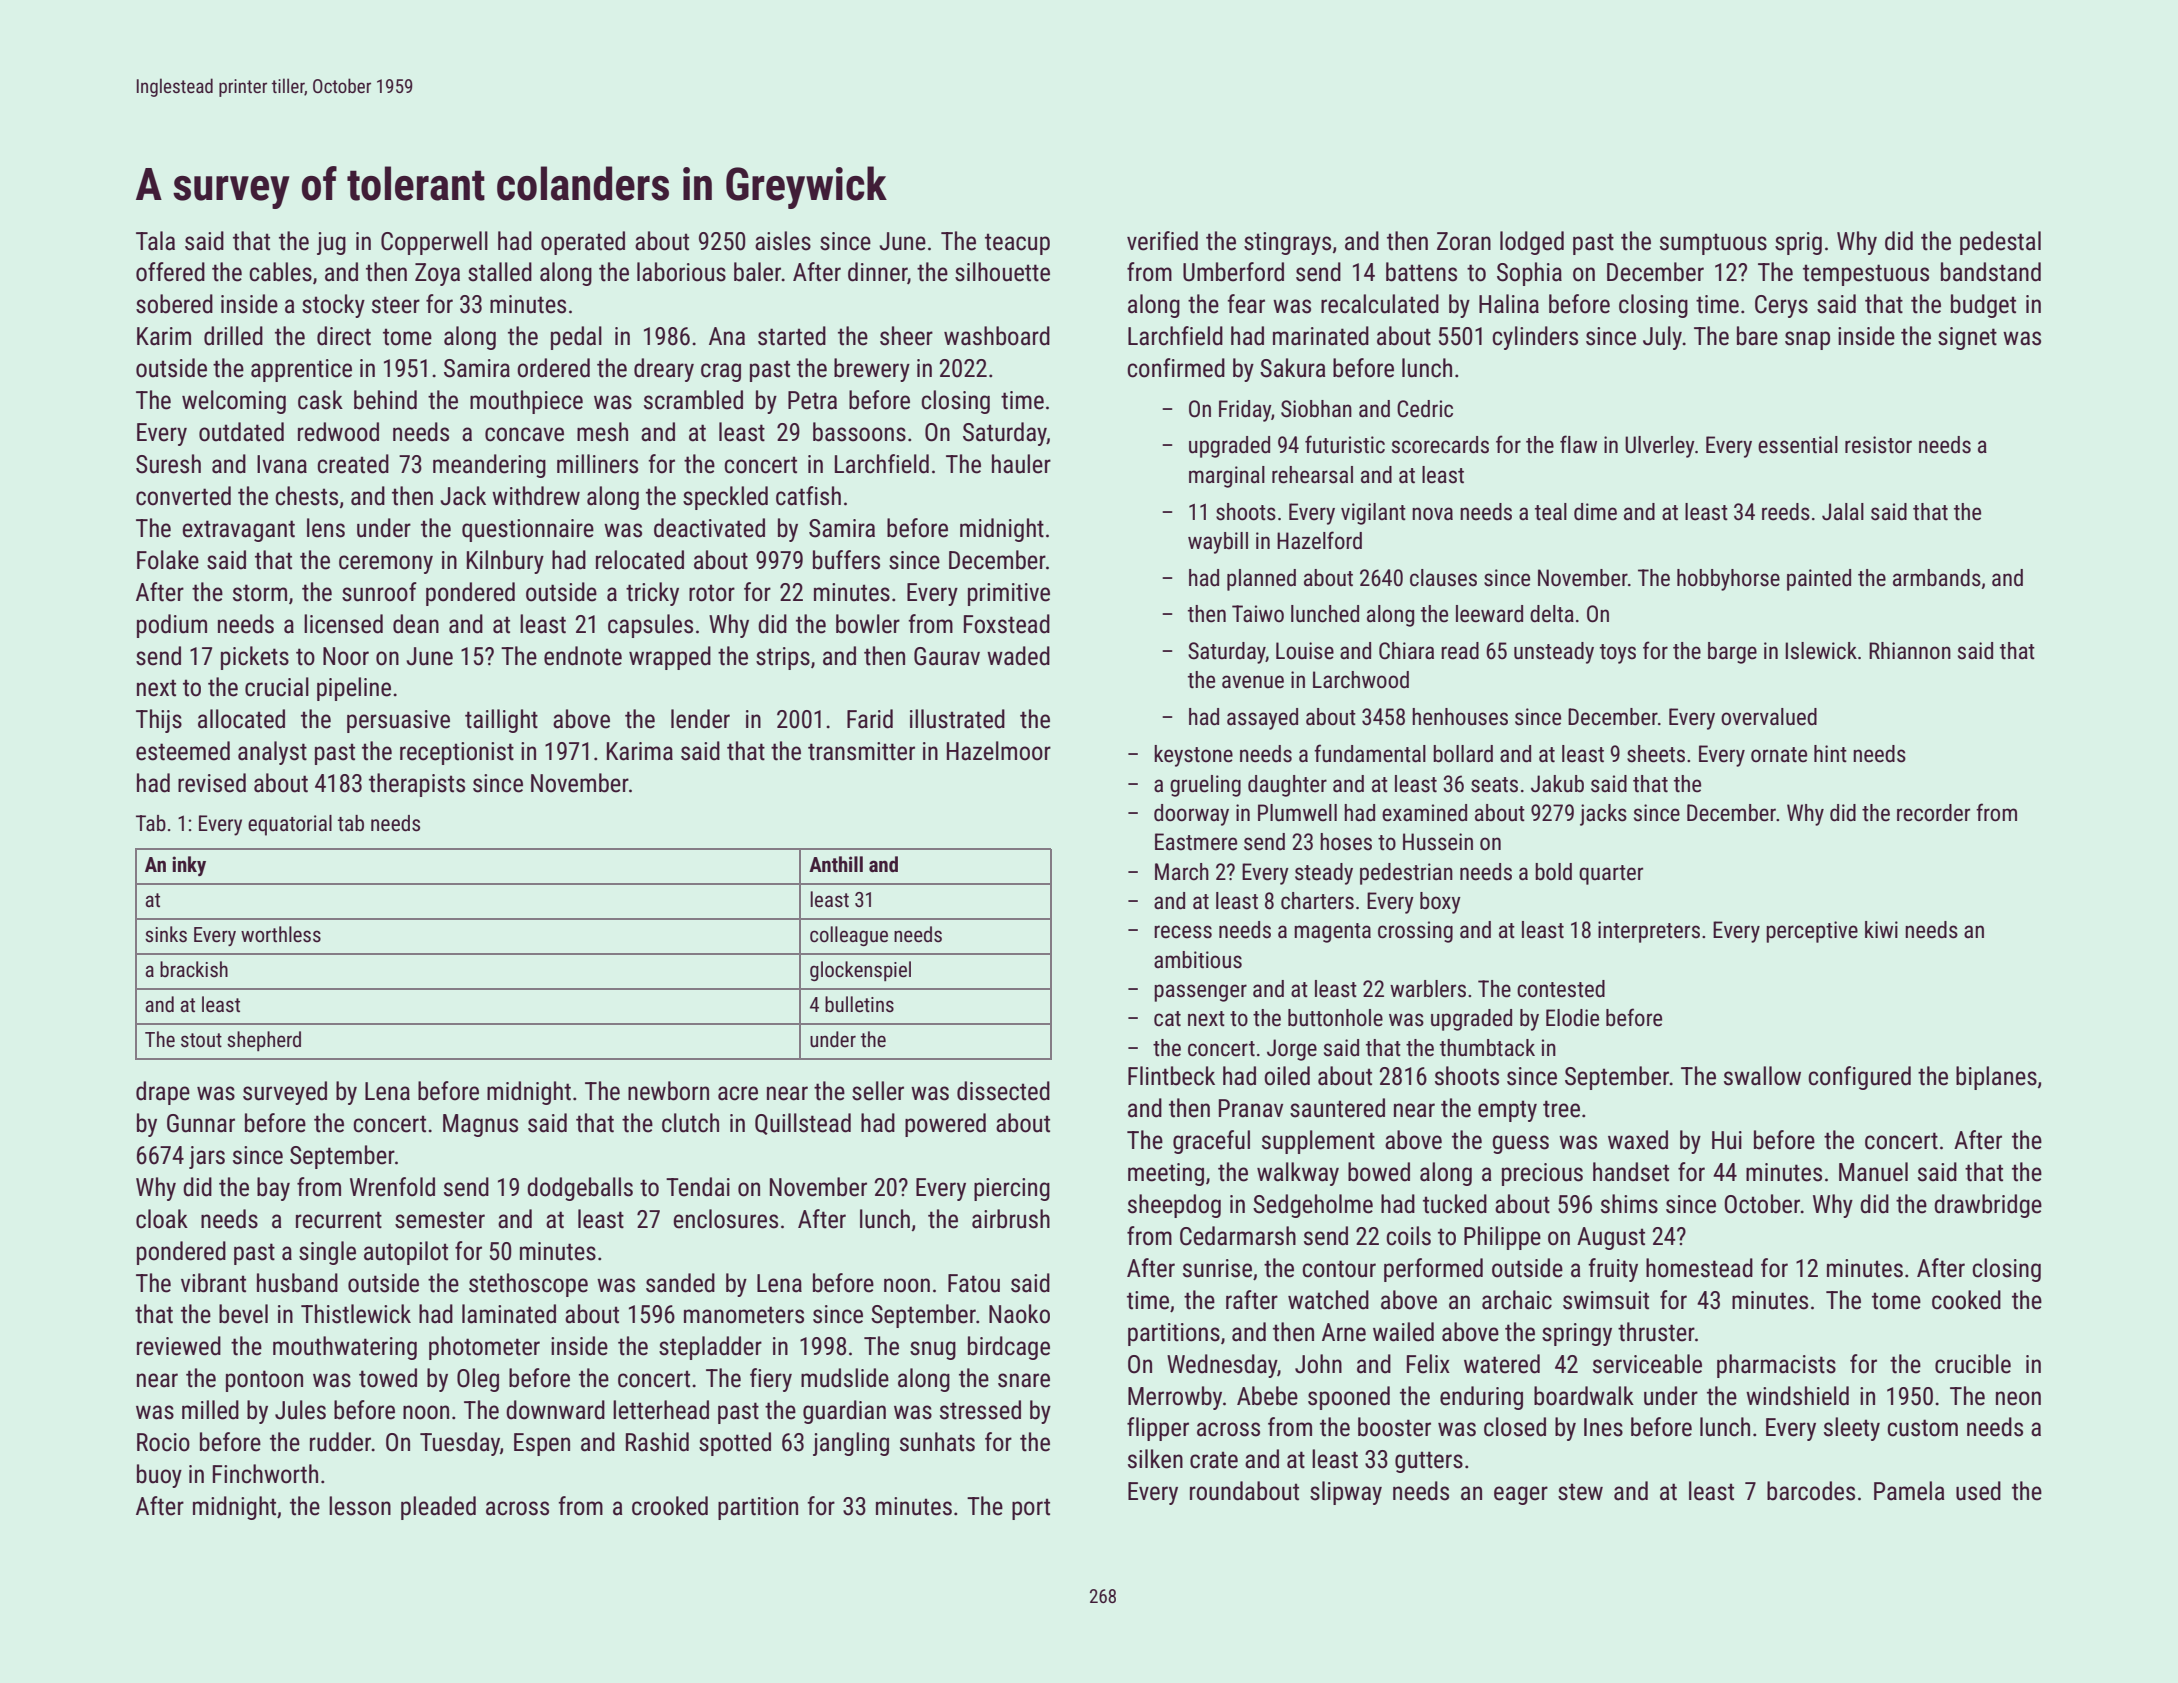 The image size is (2178, 1683). Describe the element at coordinates (1406, 651) in the page. I see `Chiara` at that location.
